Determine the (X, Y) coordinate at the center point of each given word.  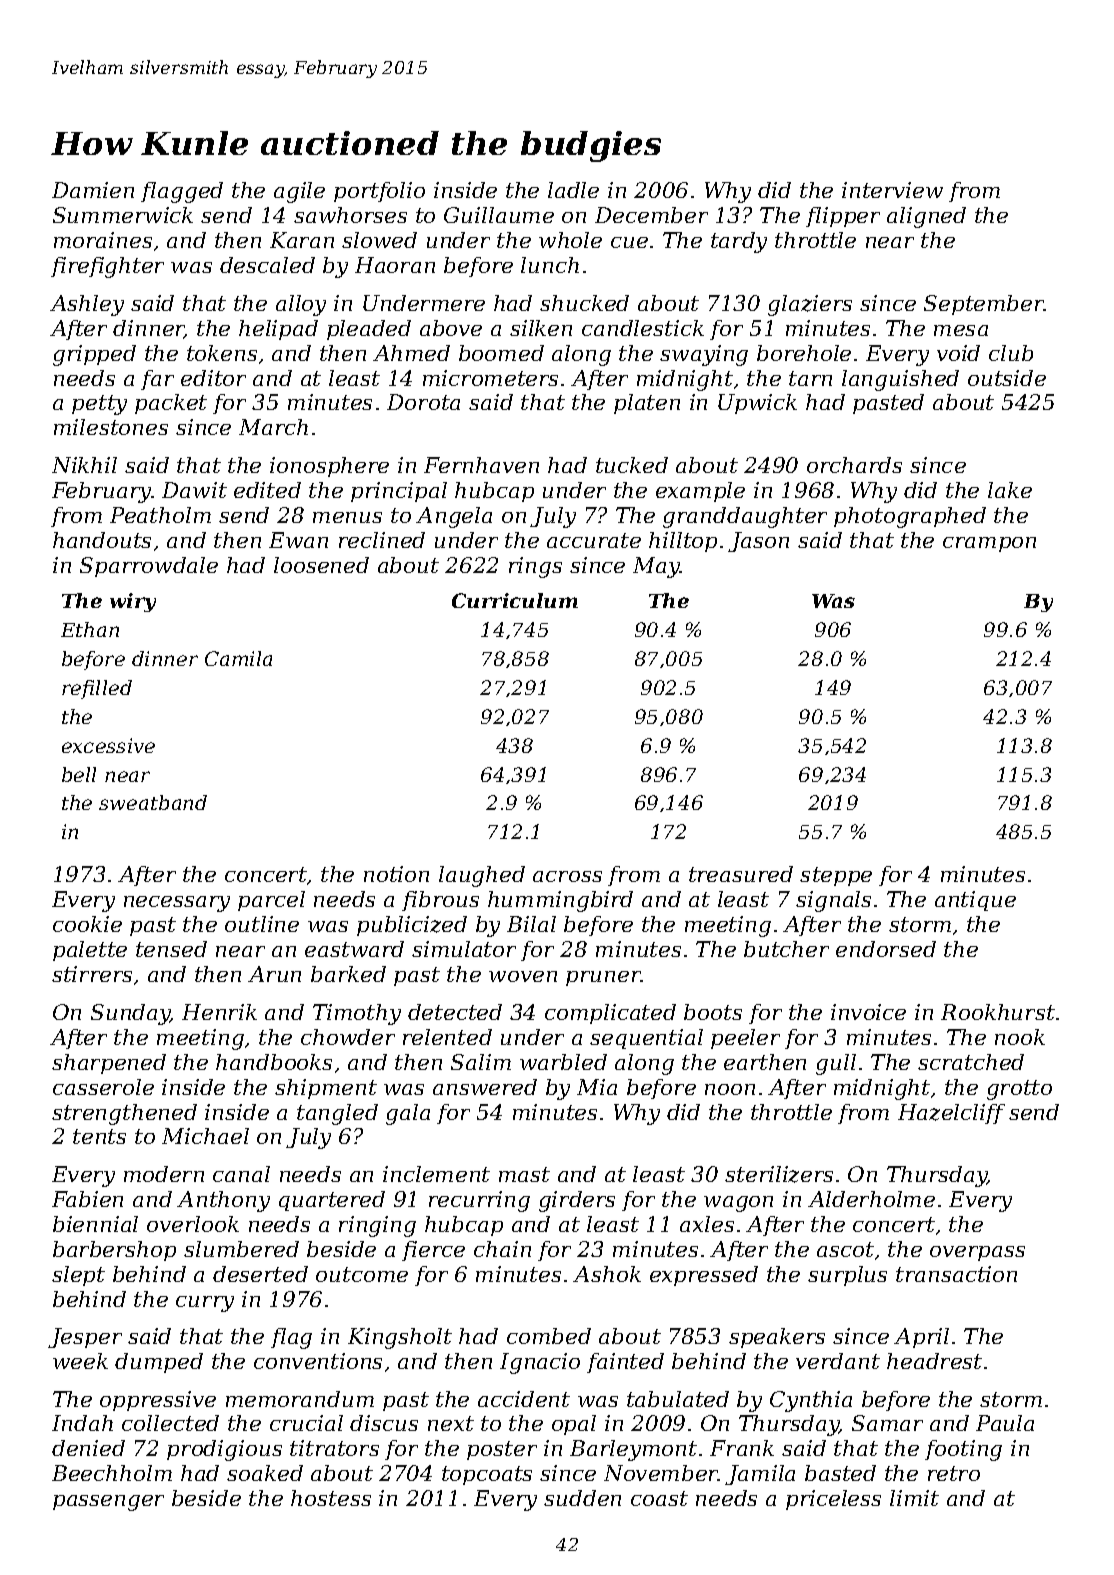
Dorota (423, 402)
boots (713, 1012)
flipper (843, 217)
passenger (108, 1503)
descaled (267, 265)
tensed (171, 949)
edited (267, 490)
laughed (482, 876)
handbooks (274, 1062)
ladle (573, 190)
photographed (910, 517)
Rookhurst (998, 1012)
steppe (836, 876)
